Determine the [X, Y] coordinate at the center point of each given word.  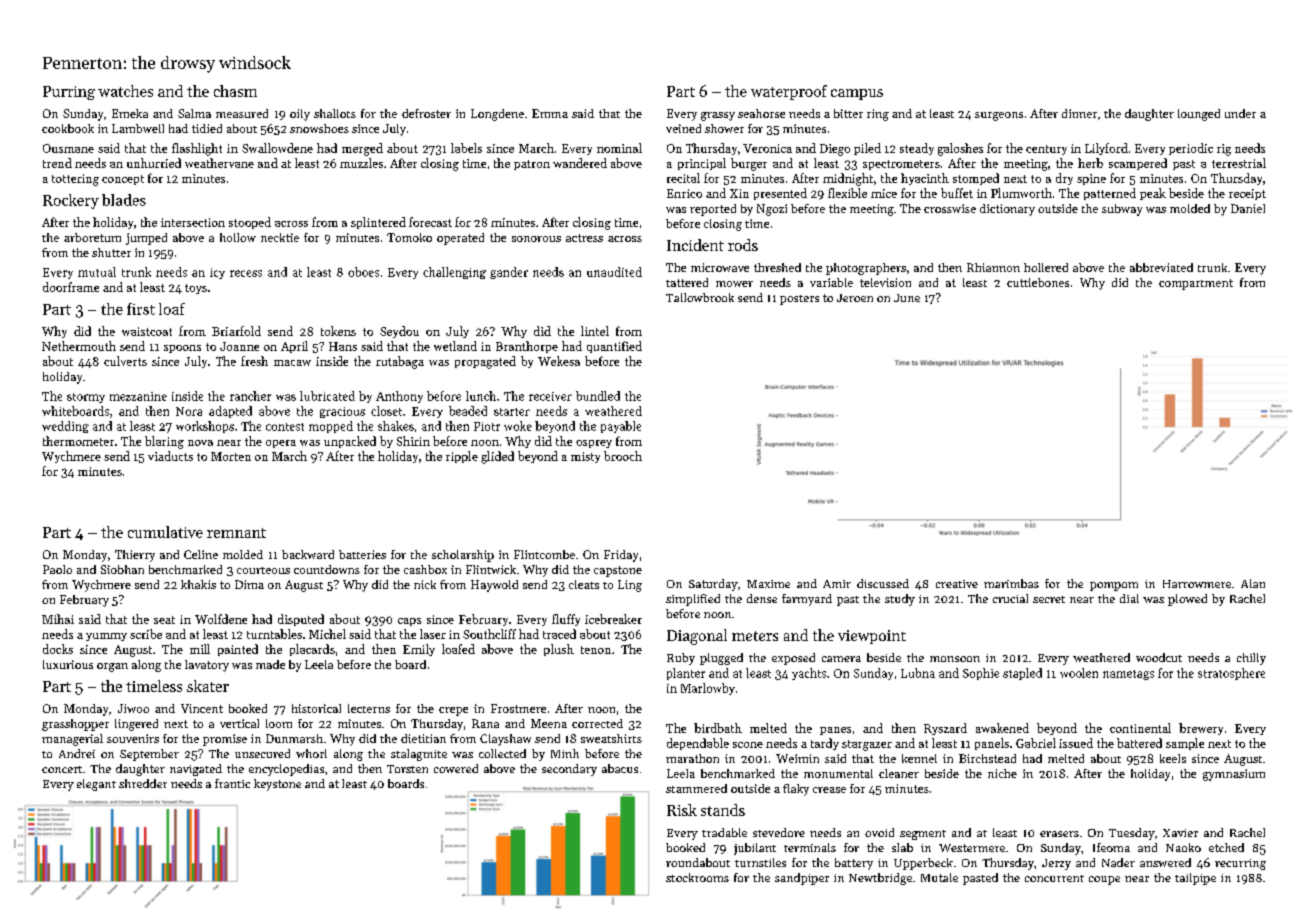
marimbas [1011, 583]
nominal [619, 148]
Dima [249, 584]
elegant [96, 785]
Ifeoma [1111, 847]
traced [559, 634]
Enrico [684, 193]
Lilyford [1106, 149]
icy [217, 273]
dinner [1079, 113]
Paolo [57, 569]
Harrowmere [1197, 584]
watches [125, 91]
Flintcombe [544, 554]
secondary [569, 770]
